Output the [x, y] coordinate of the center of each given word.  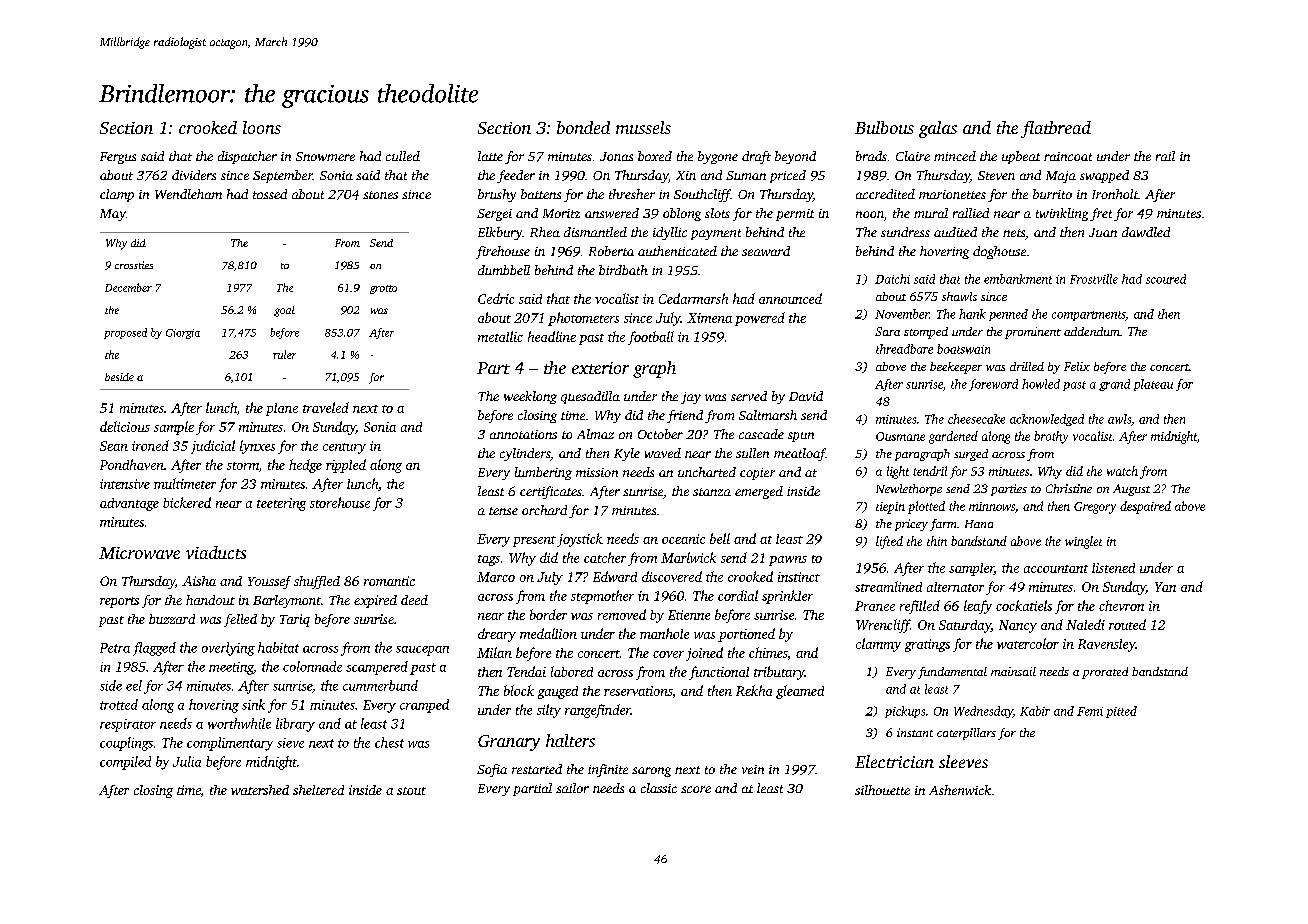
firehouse [503, 252]
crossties [134, 265]
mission [597, 472]
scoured [1166, 279]
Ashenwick [960, 790]
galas [938, 129]
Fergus [118, 158]
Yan [1165, 587]
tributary [779, 673]
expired [375, 601]
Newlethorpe [909, 490]
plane [282, 409]
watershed [260, 790]
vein [753, 769]
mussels [643, 127]
